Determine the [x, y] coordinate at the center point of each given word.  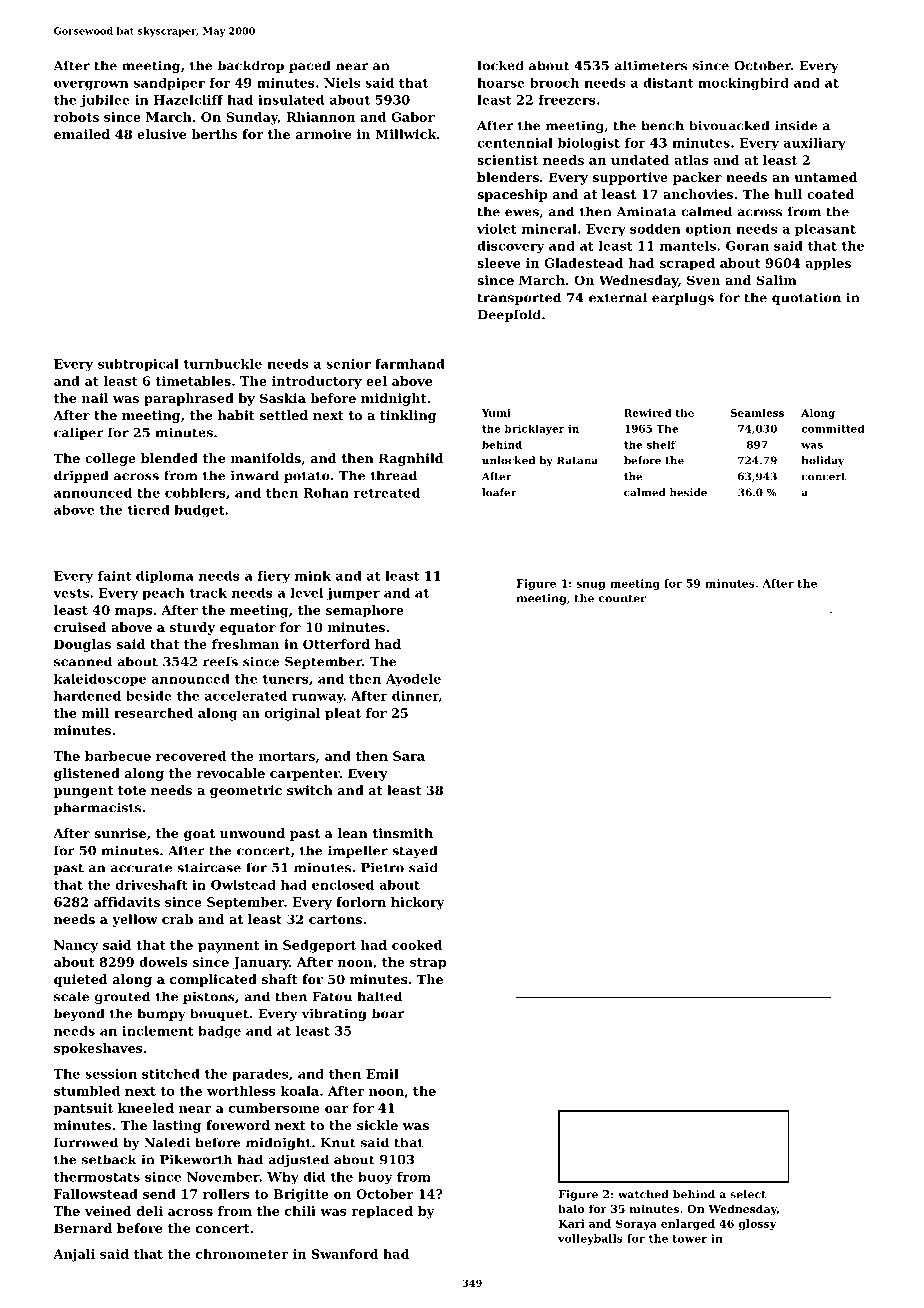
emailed [82, 134]
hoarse [501, 83]
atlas [691, 160]
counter [622, 598]
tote [132, 790]
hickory [418, 903]
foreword [238, 1125]
